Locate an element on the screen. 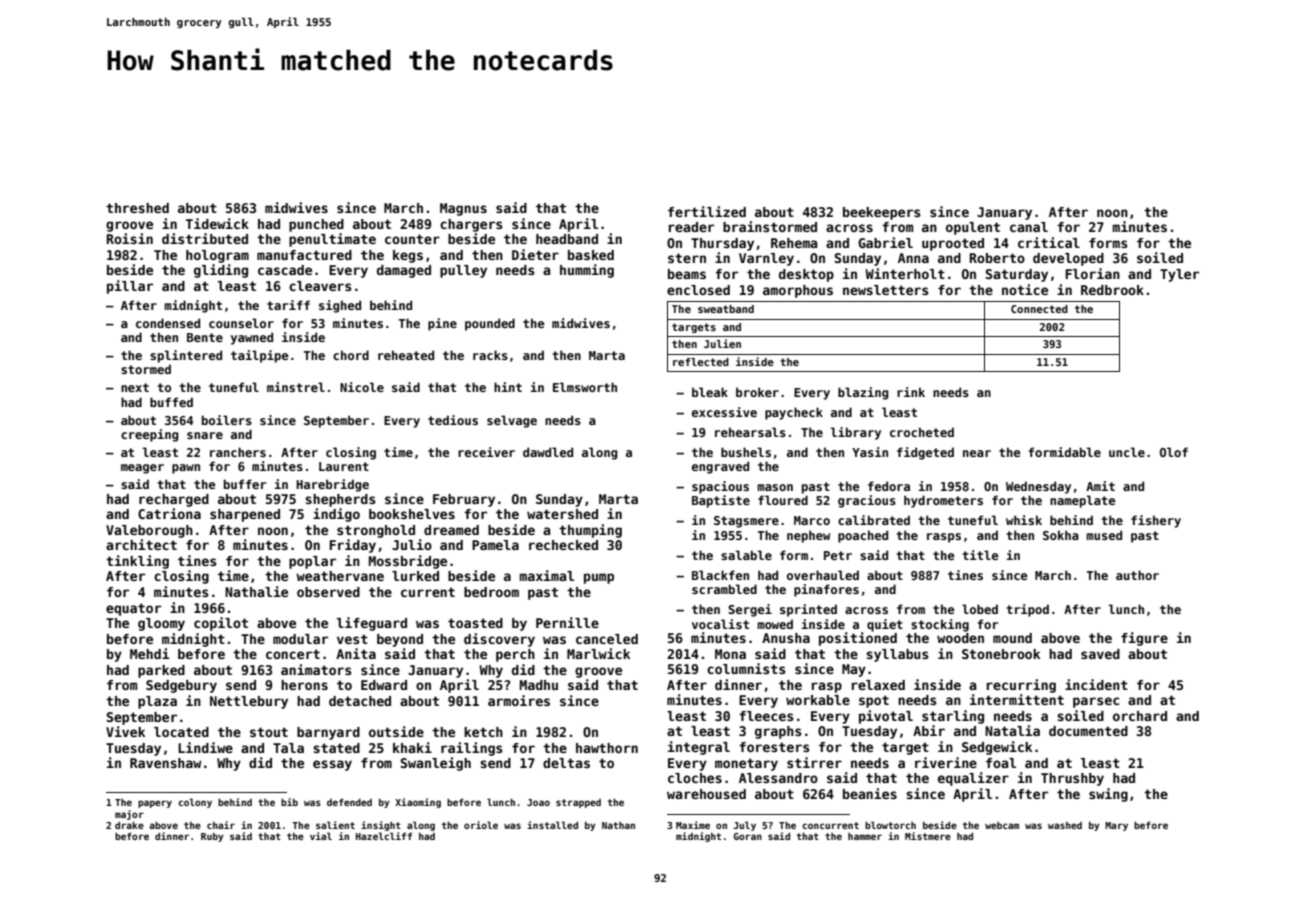 This screenshot has width=1308, height=924. gracious is located at coordinates (867, 501).
